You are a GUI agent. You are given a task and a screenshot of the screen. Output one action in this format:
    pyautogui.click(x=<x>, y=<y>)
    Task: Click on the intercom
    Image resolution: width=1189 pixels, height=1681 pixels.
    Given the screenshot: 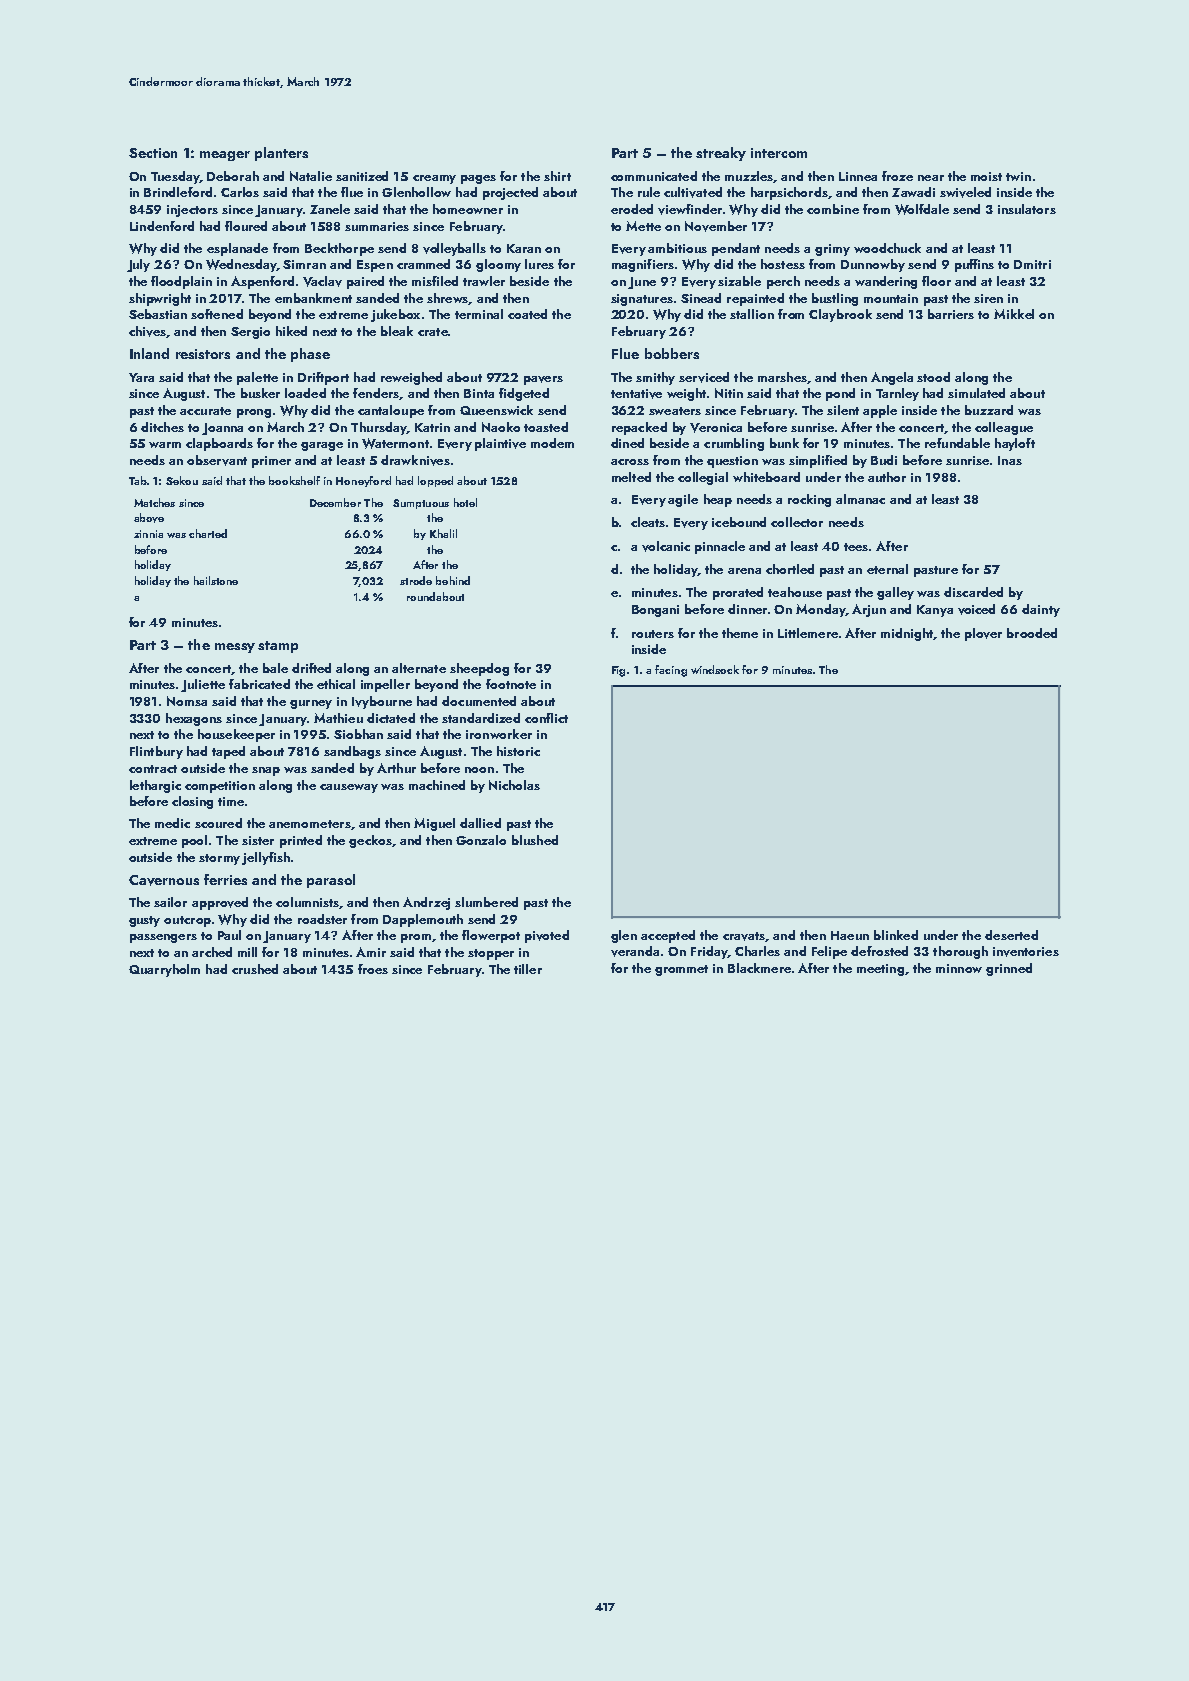 What is the action you would take?
    pyautogui.click(x=779, y=153)
